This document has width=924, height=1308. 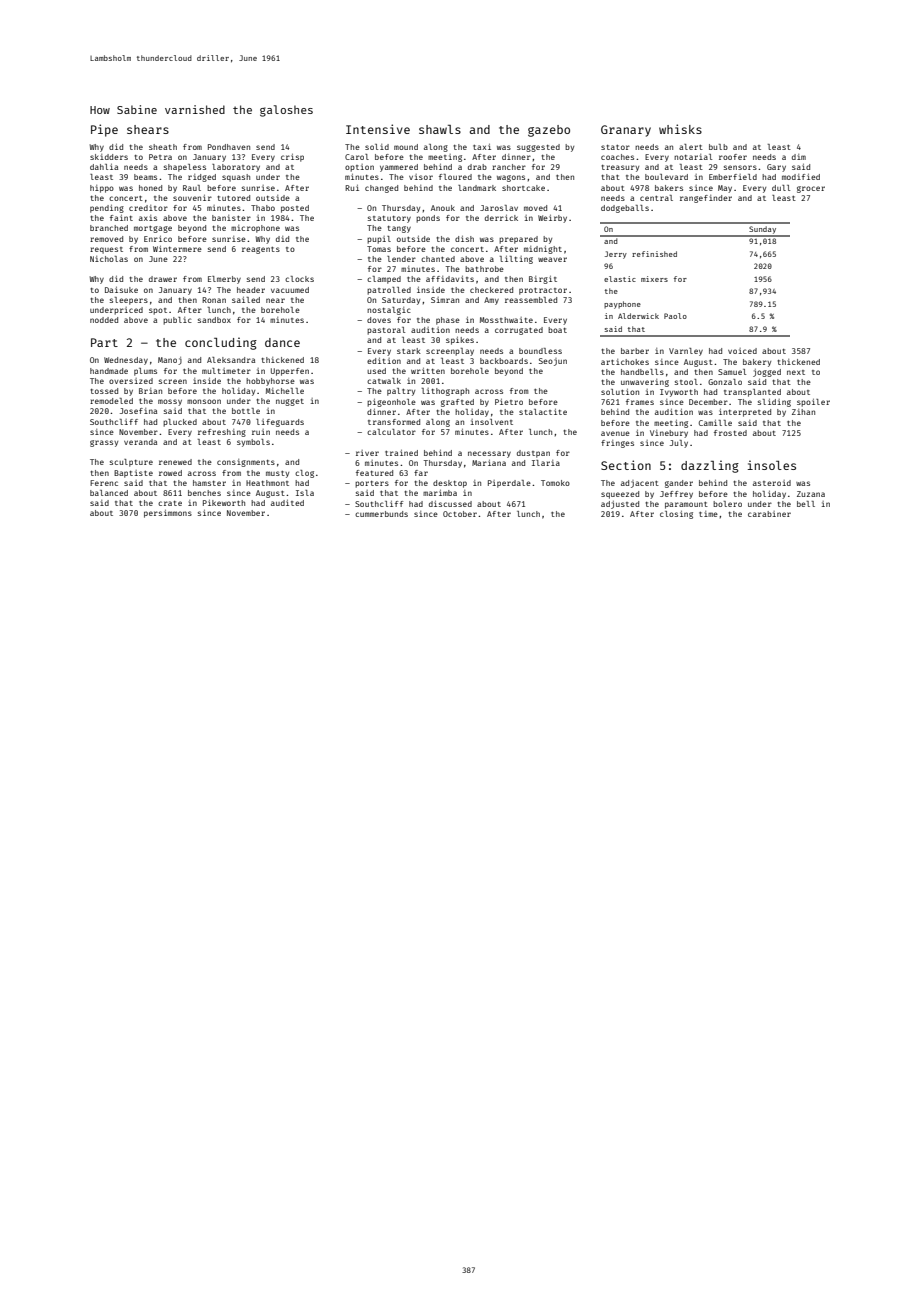 I want to click on Wintermere, so click(x=177, y=249).
